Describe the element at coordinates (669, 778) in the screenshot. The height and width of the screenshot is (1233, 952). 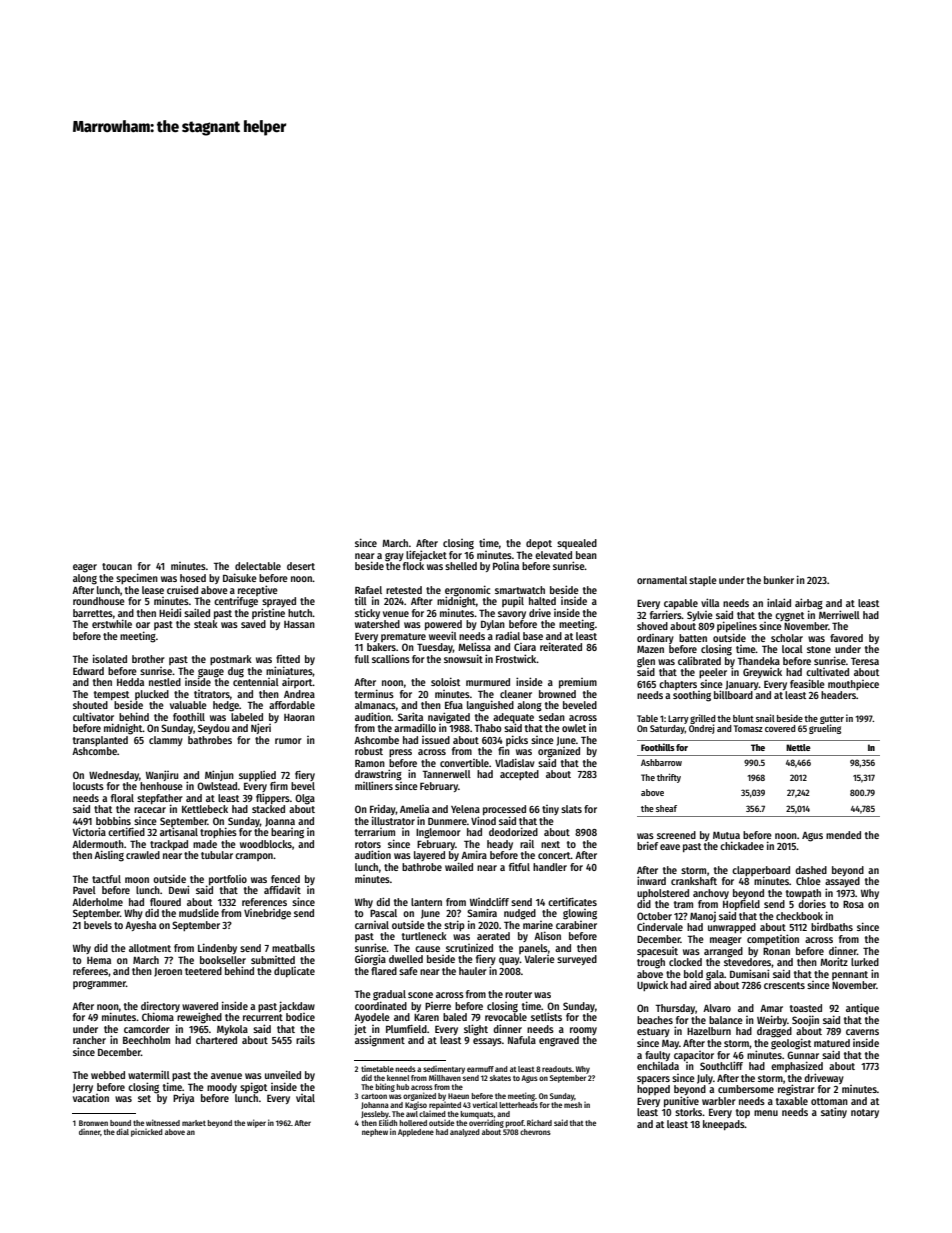
I see `thrifty` at that location.
